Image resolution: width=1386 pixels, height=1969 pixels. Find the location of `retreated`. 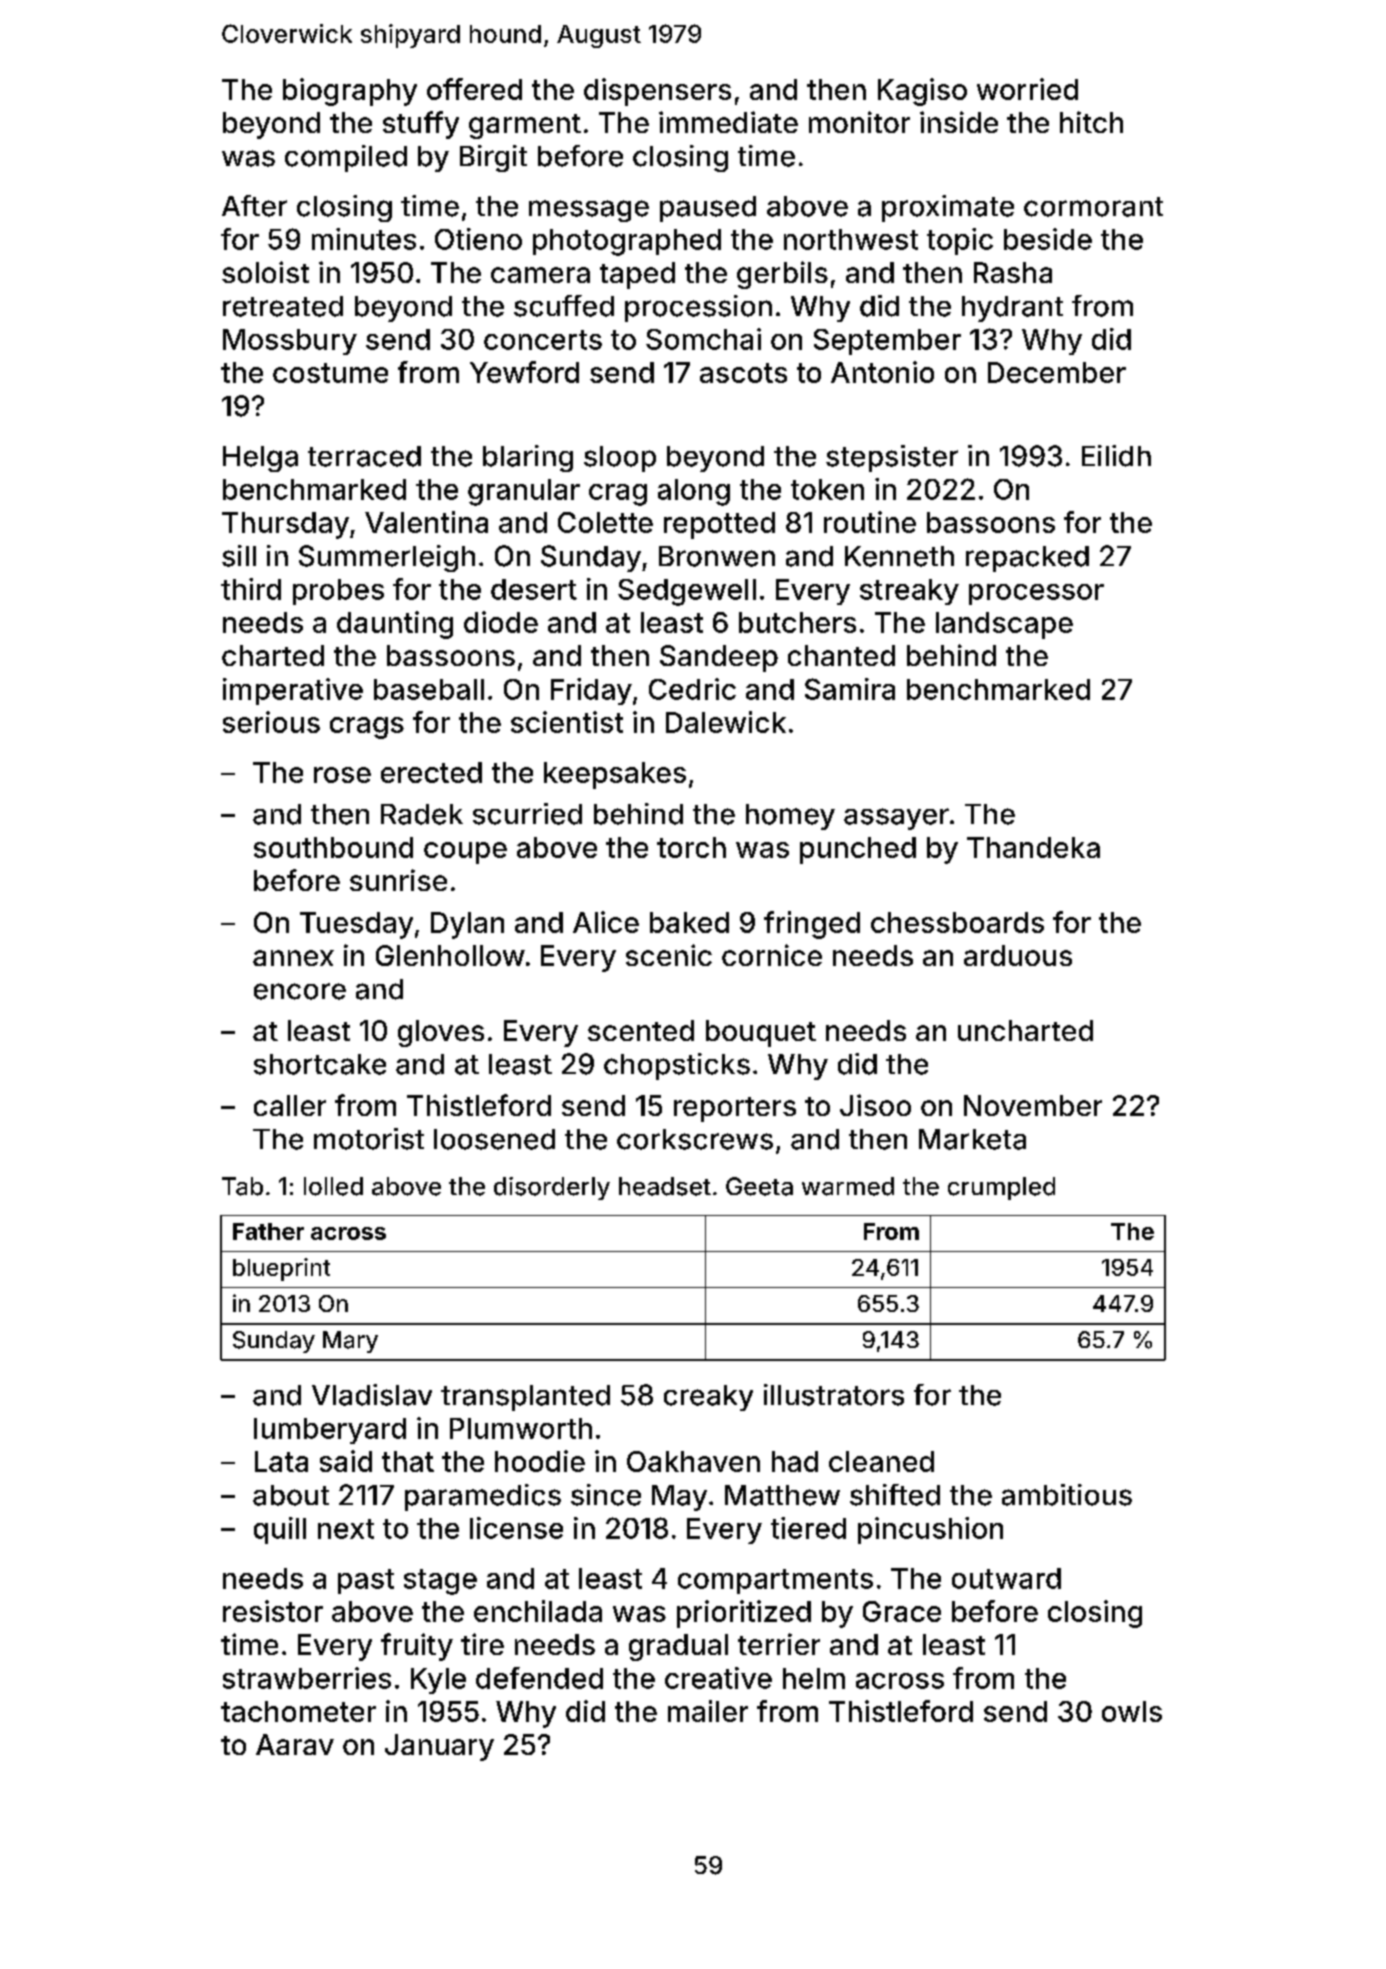

retreated is located at coordinates (283, 306).
